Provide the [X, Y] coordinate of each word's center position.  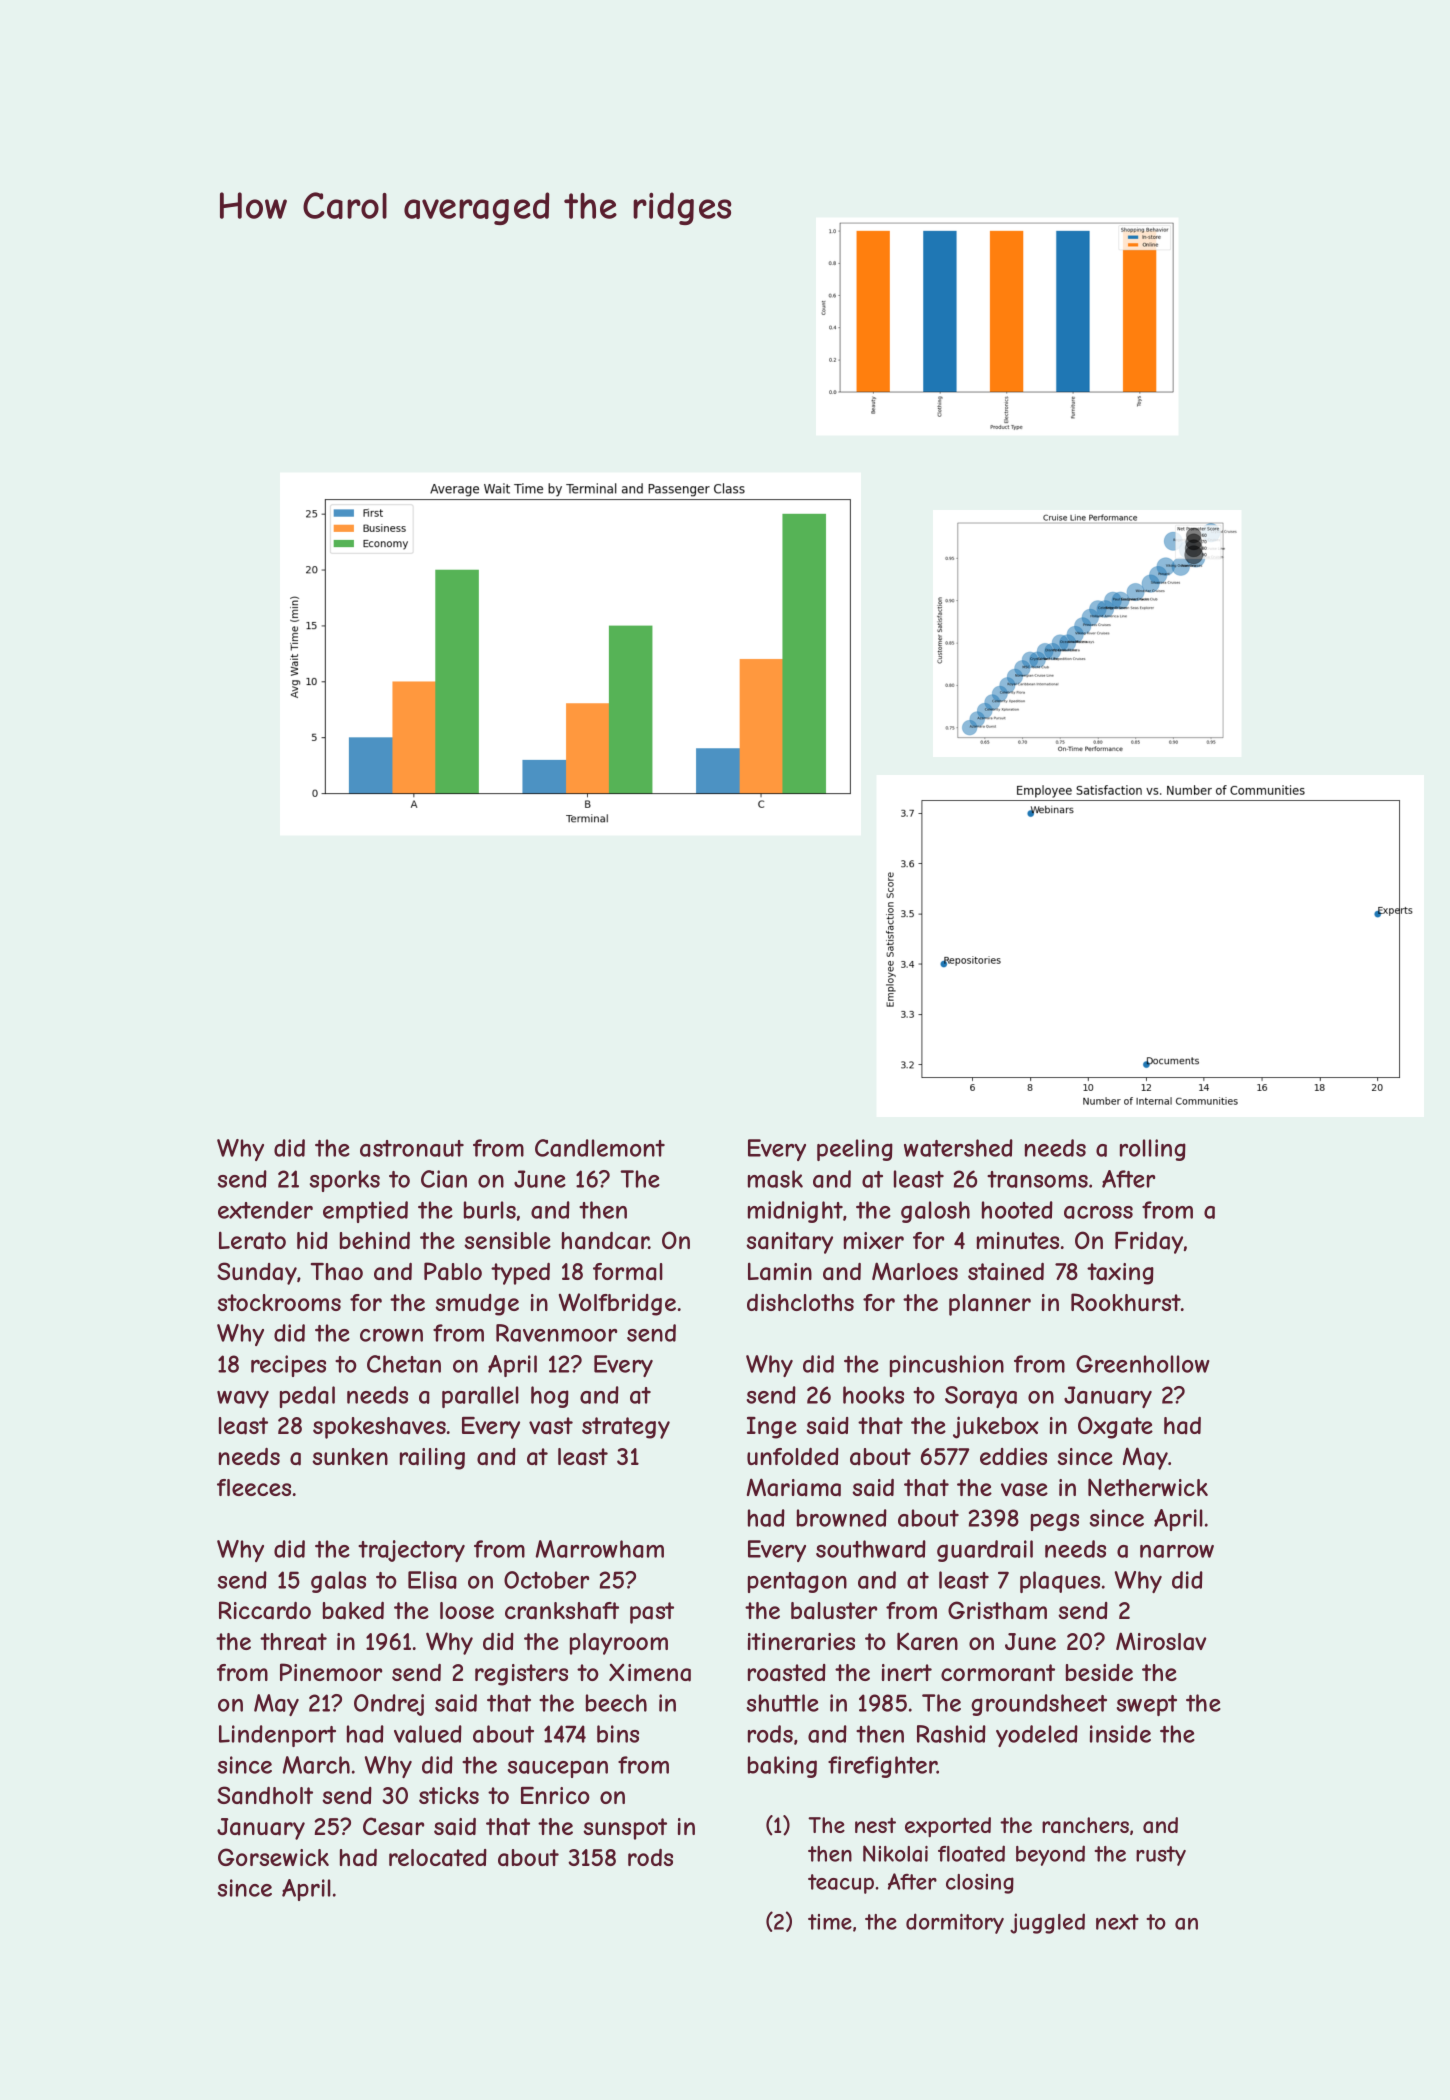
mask [775, 1179]
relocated [438, 1858]
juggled [1047, 1923]
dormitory [955, 1923]
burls [490, 1210]
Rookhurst [1126, 1302]
